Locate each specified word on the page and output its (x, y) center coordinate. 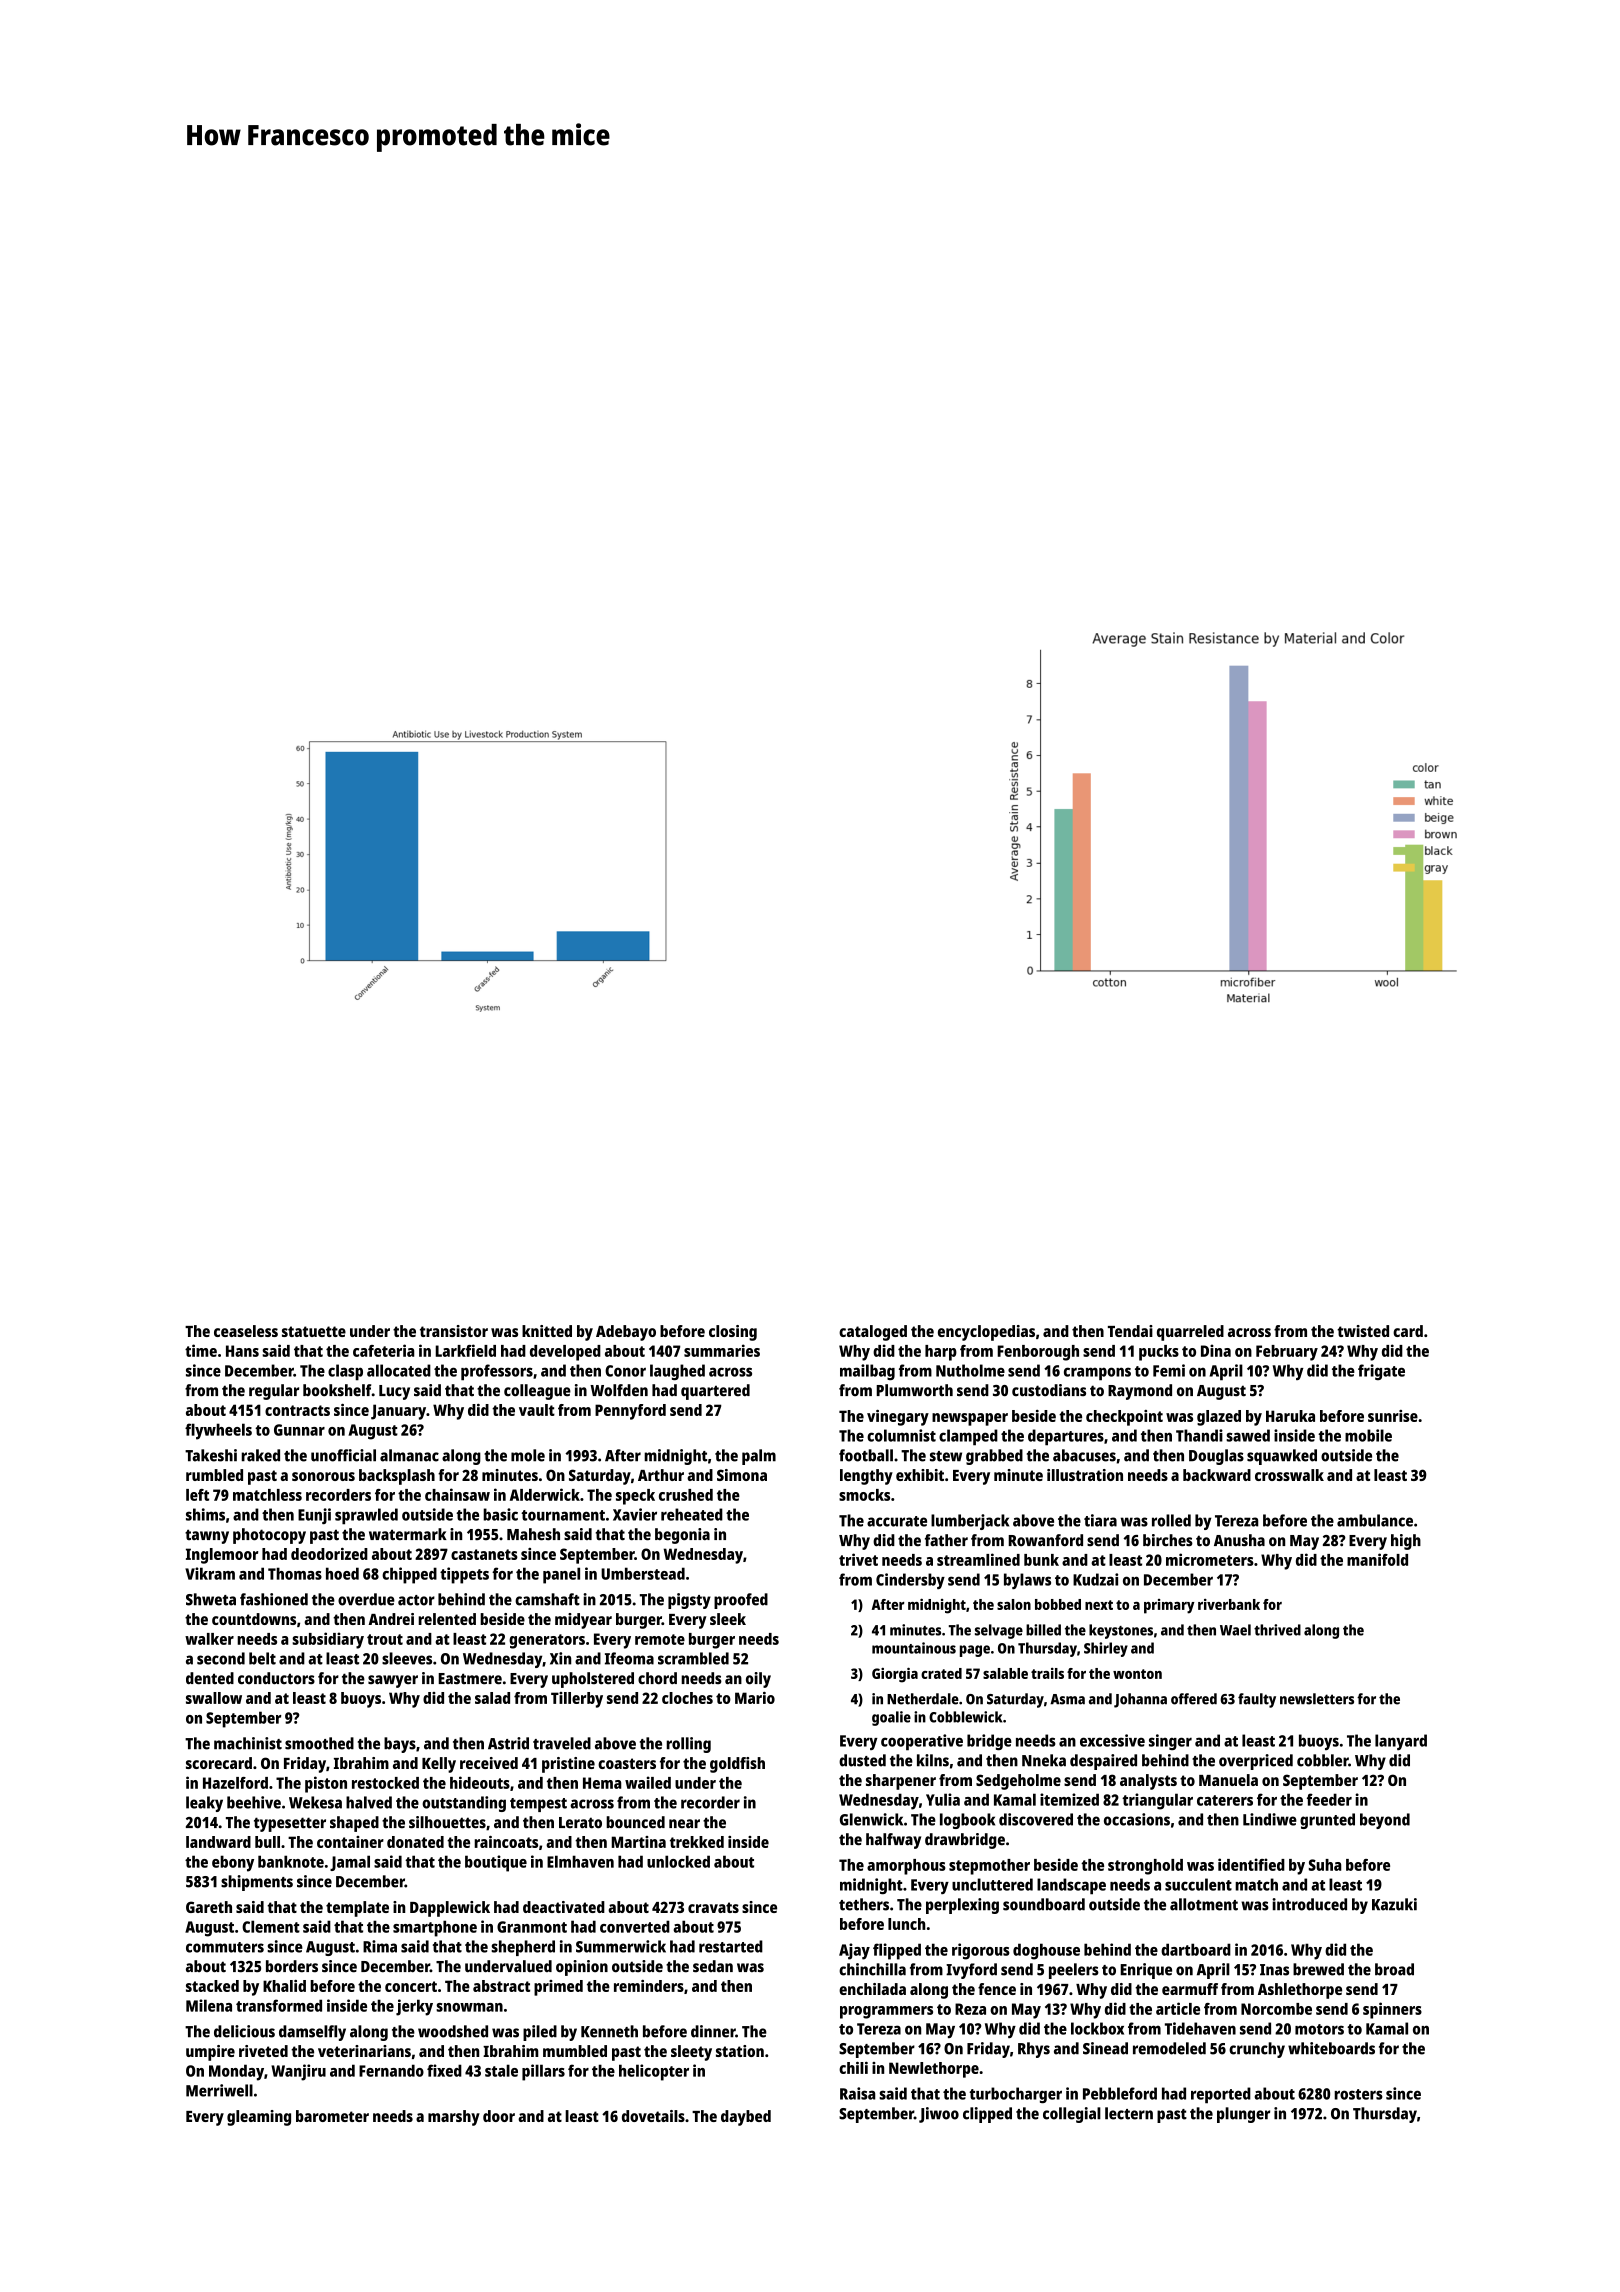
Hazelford (235, 1783)
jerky (414, 2007)
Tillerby (577, 1700)
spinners (1392, 2010)
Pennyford (630, 1412)
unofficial (343, 1455)
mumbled (575, 2051)
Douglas (1216, 1457)
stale (501, 2070)
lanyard (1401, 1742)
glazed (1219, 1418)
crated (941, 1673)
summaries (722, 1350)
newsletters (1317, 1699)
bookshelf (337, 1390)
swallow (214, 1698)
